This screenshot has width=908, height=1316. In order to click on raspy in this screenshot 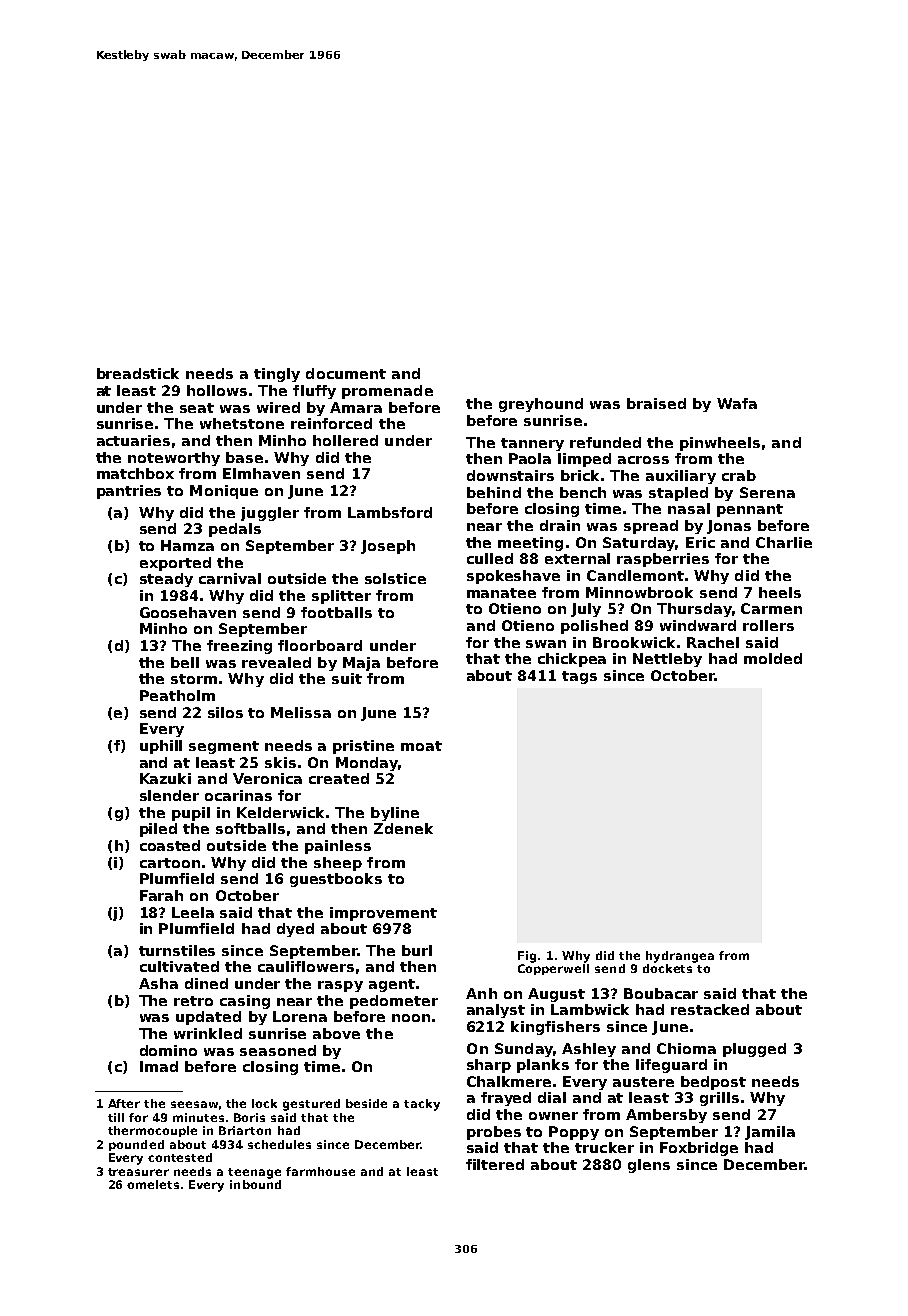, I will do `click(340, 986)`.
